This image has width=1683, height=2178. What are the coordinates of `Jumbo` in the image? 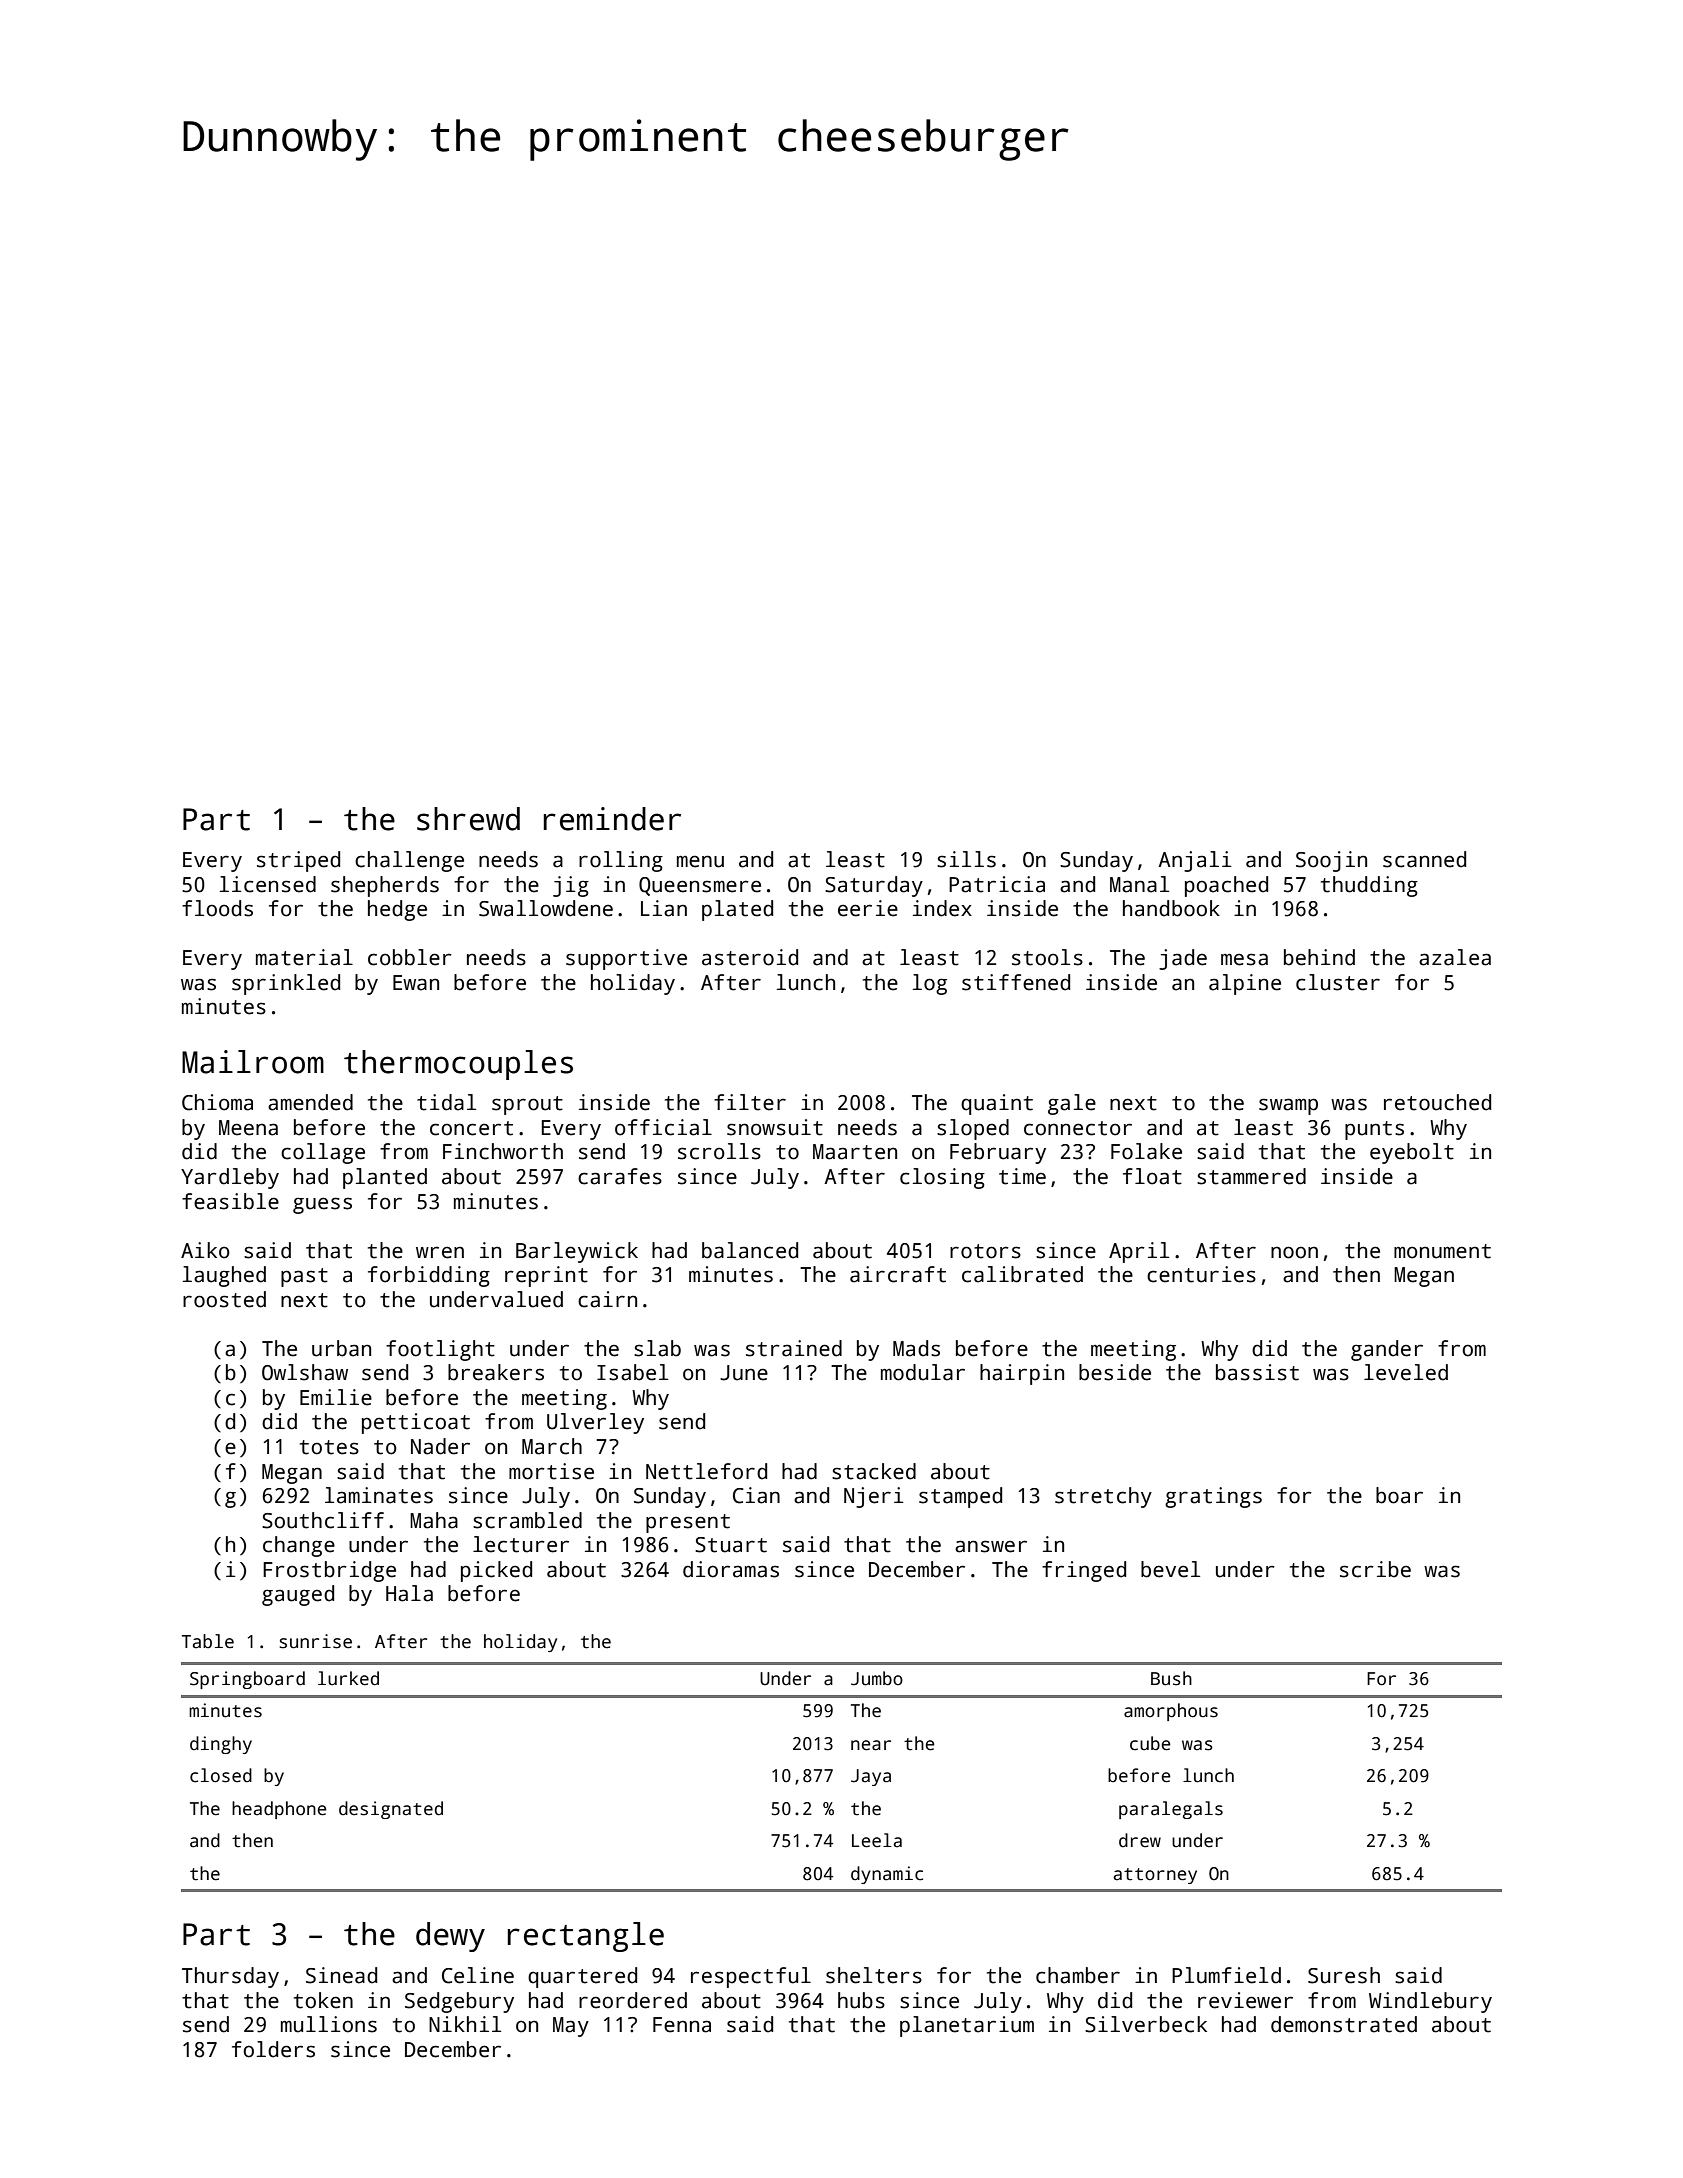 It's located at (877, 1678).
